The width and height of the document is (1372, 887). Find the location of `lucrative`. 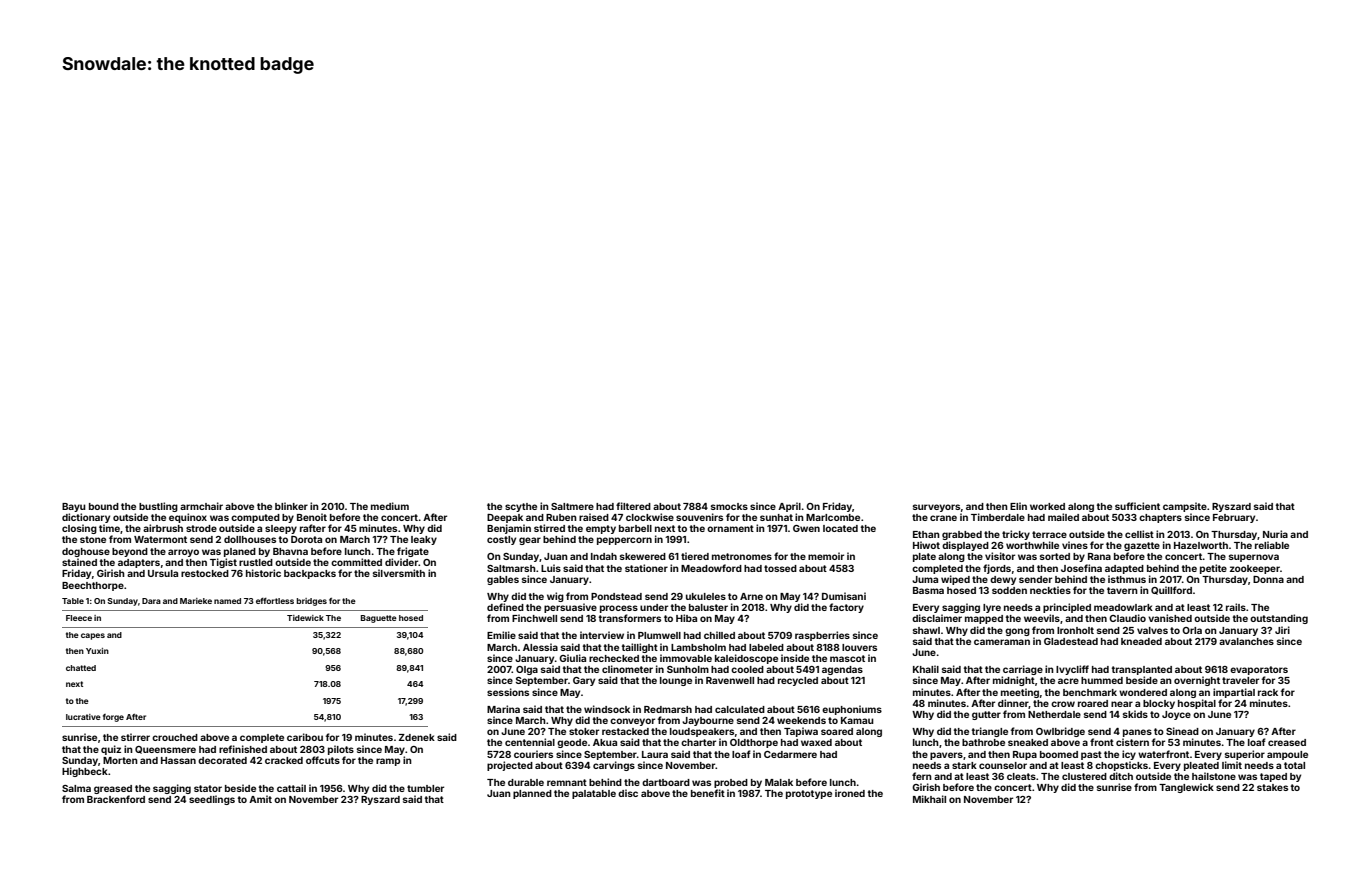

lucrative is located at coordinates (83, 717).
